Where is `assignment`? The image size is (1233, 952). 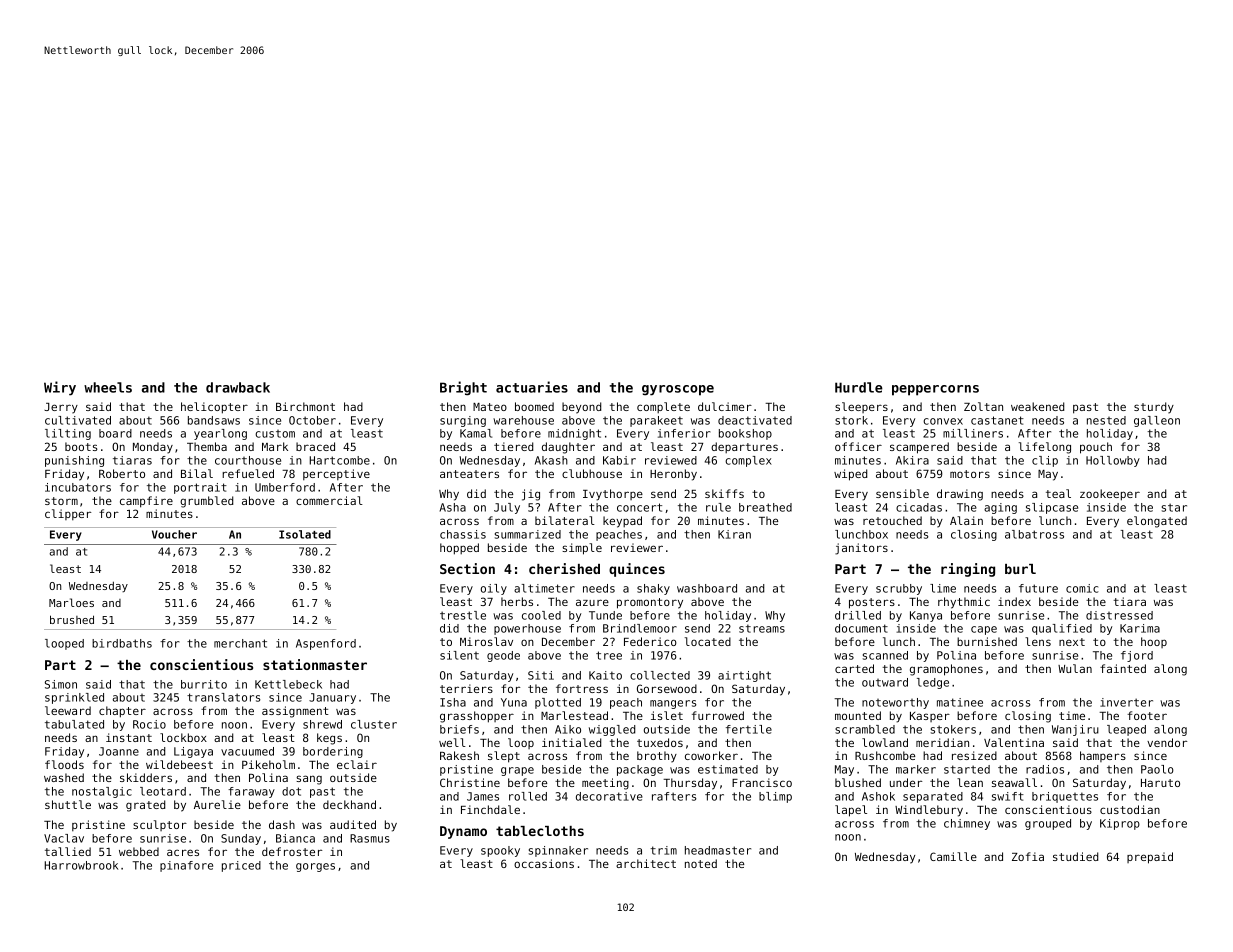
assignment is located at coordinates (295, 712).
